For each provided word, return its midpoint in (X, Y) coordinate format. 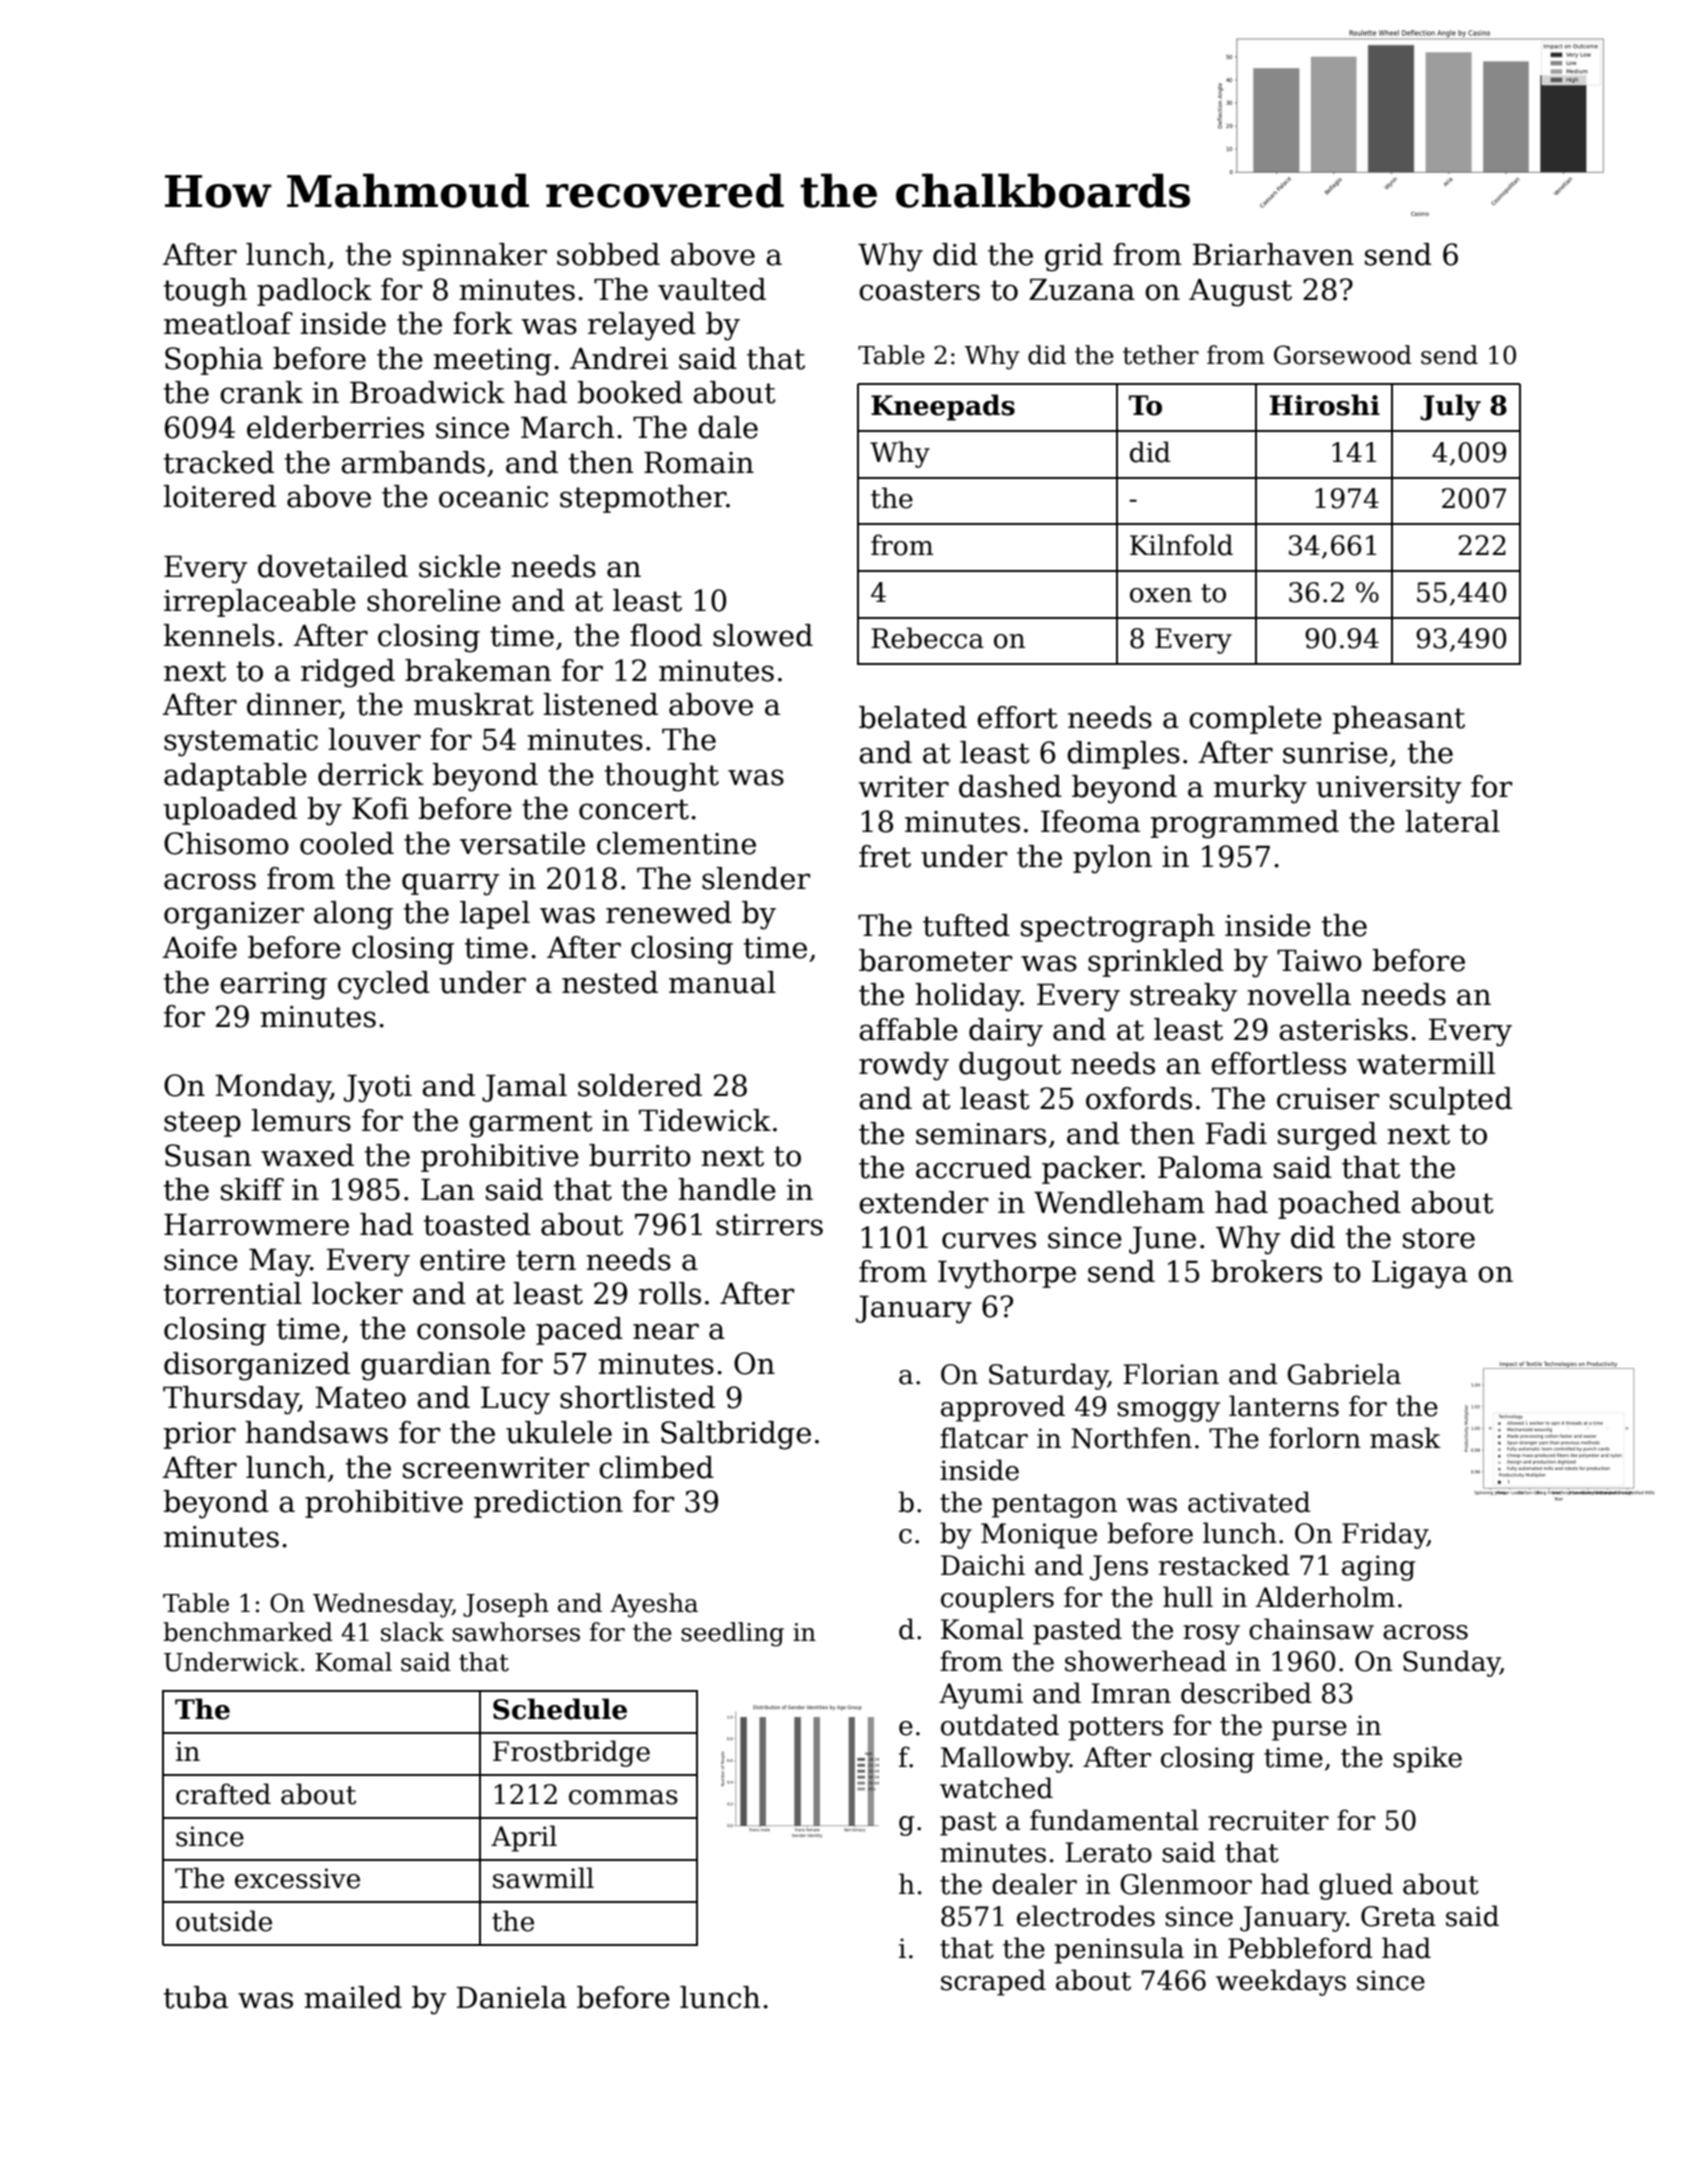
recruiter (1268, 1820)
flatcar (984, 1438)
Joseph (506, 1605)
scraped (993, 1982)
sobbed (608, 254)
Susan (208, 1155)
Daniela (512, 1997)
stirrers (769, 1225)
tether (1161, 355)
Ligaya (1420, 1275)
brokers (1266, 1271)
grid (1074, 257)
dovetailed (333, 566)
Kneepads (943, 407)
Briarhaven (1273, 254)
